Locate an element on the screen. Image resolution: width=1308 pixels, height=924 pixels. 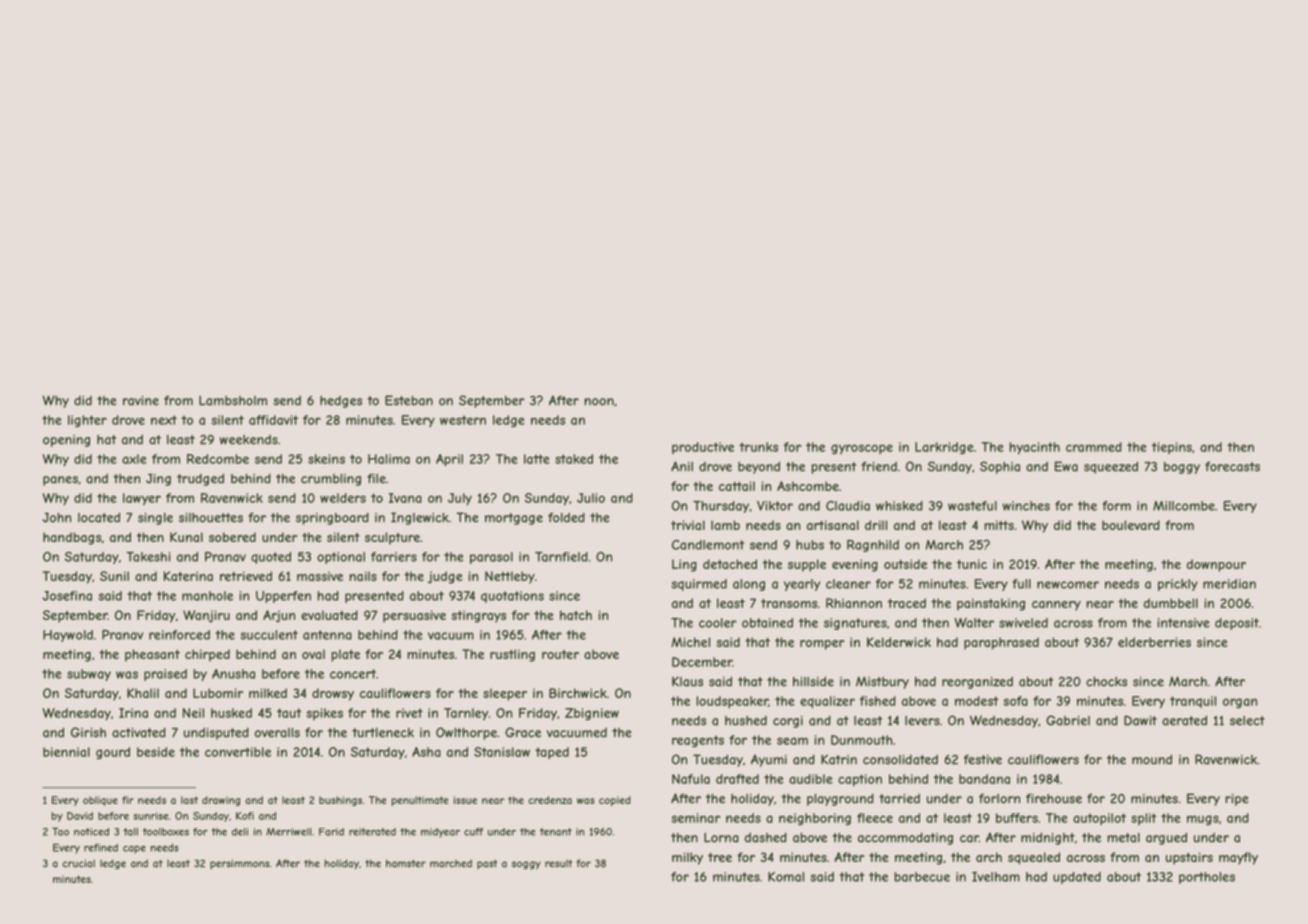
Larkridge is located at coordinates (944, 448).
